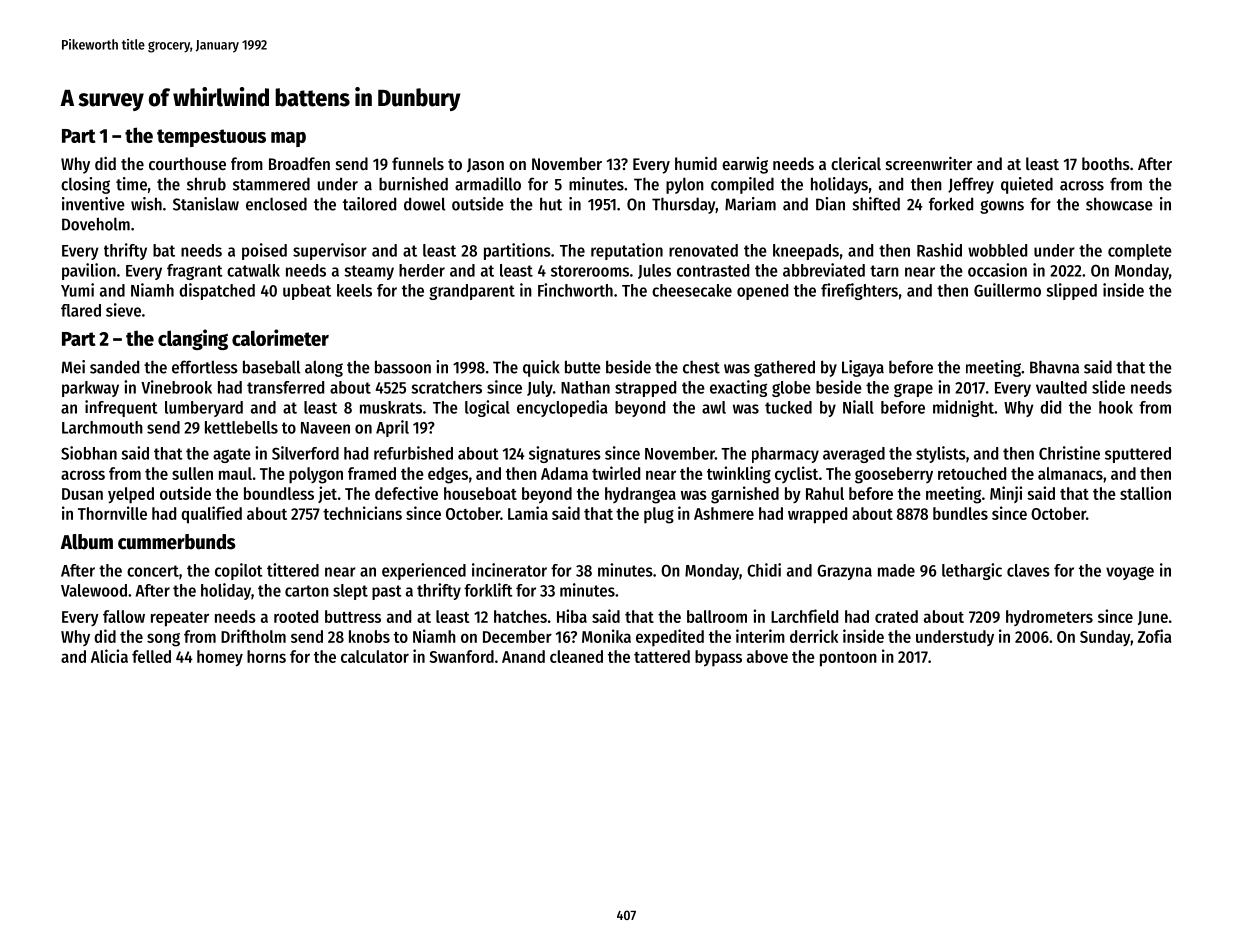  I want to click on slide, so click(1108, 387).
